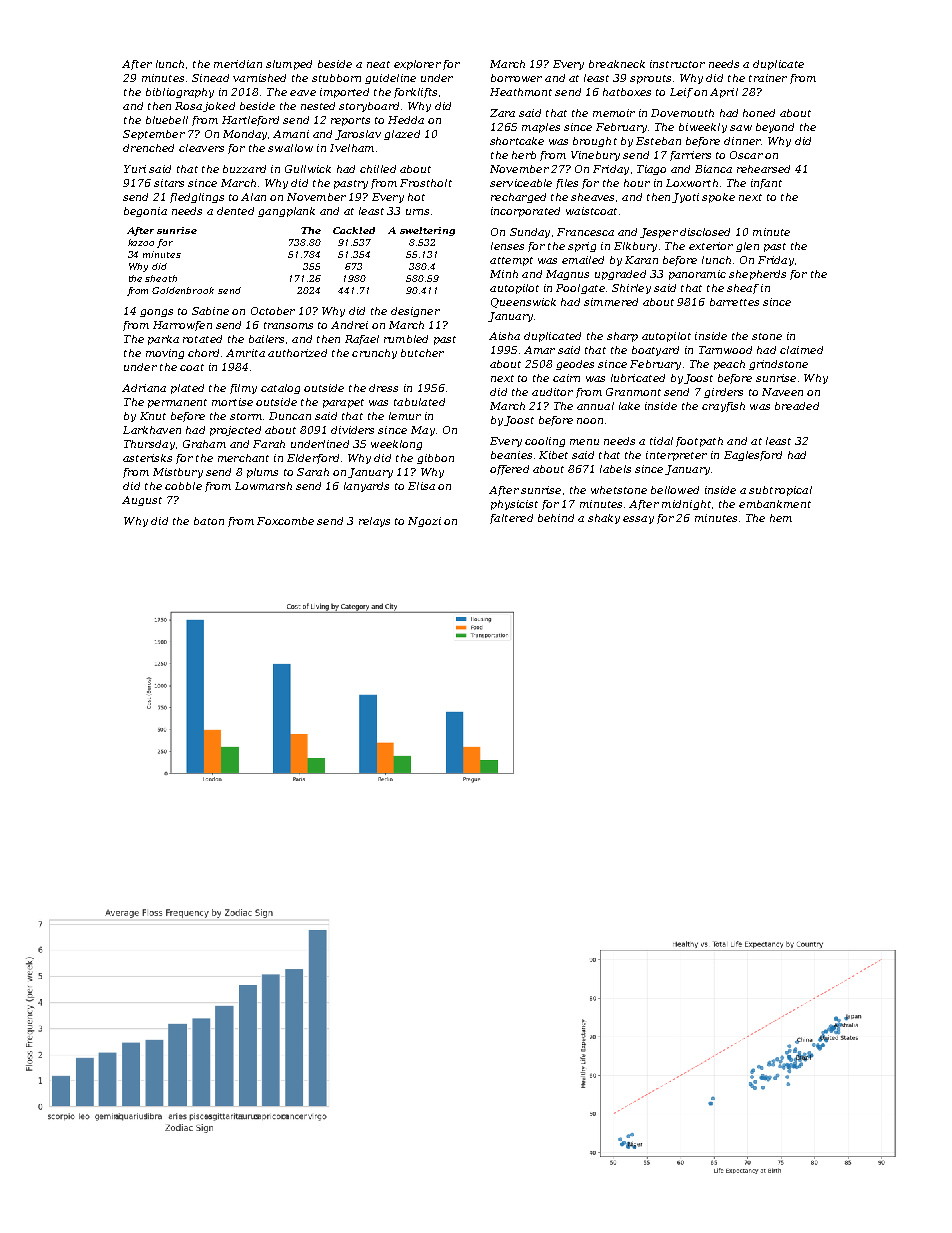 This image has width=952, height=1233. Describe the element at coordinates (743, 289) in the image. I see `sheaf` at that location.
